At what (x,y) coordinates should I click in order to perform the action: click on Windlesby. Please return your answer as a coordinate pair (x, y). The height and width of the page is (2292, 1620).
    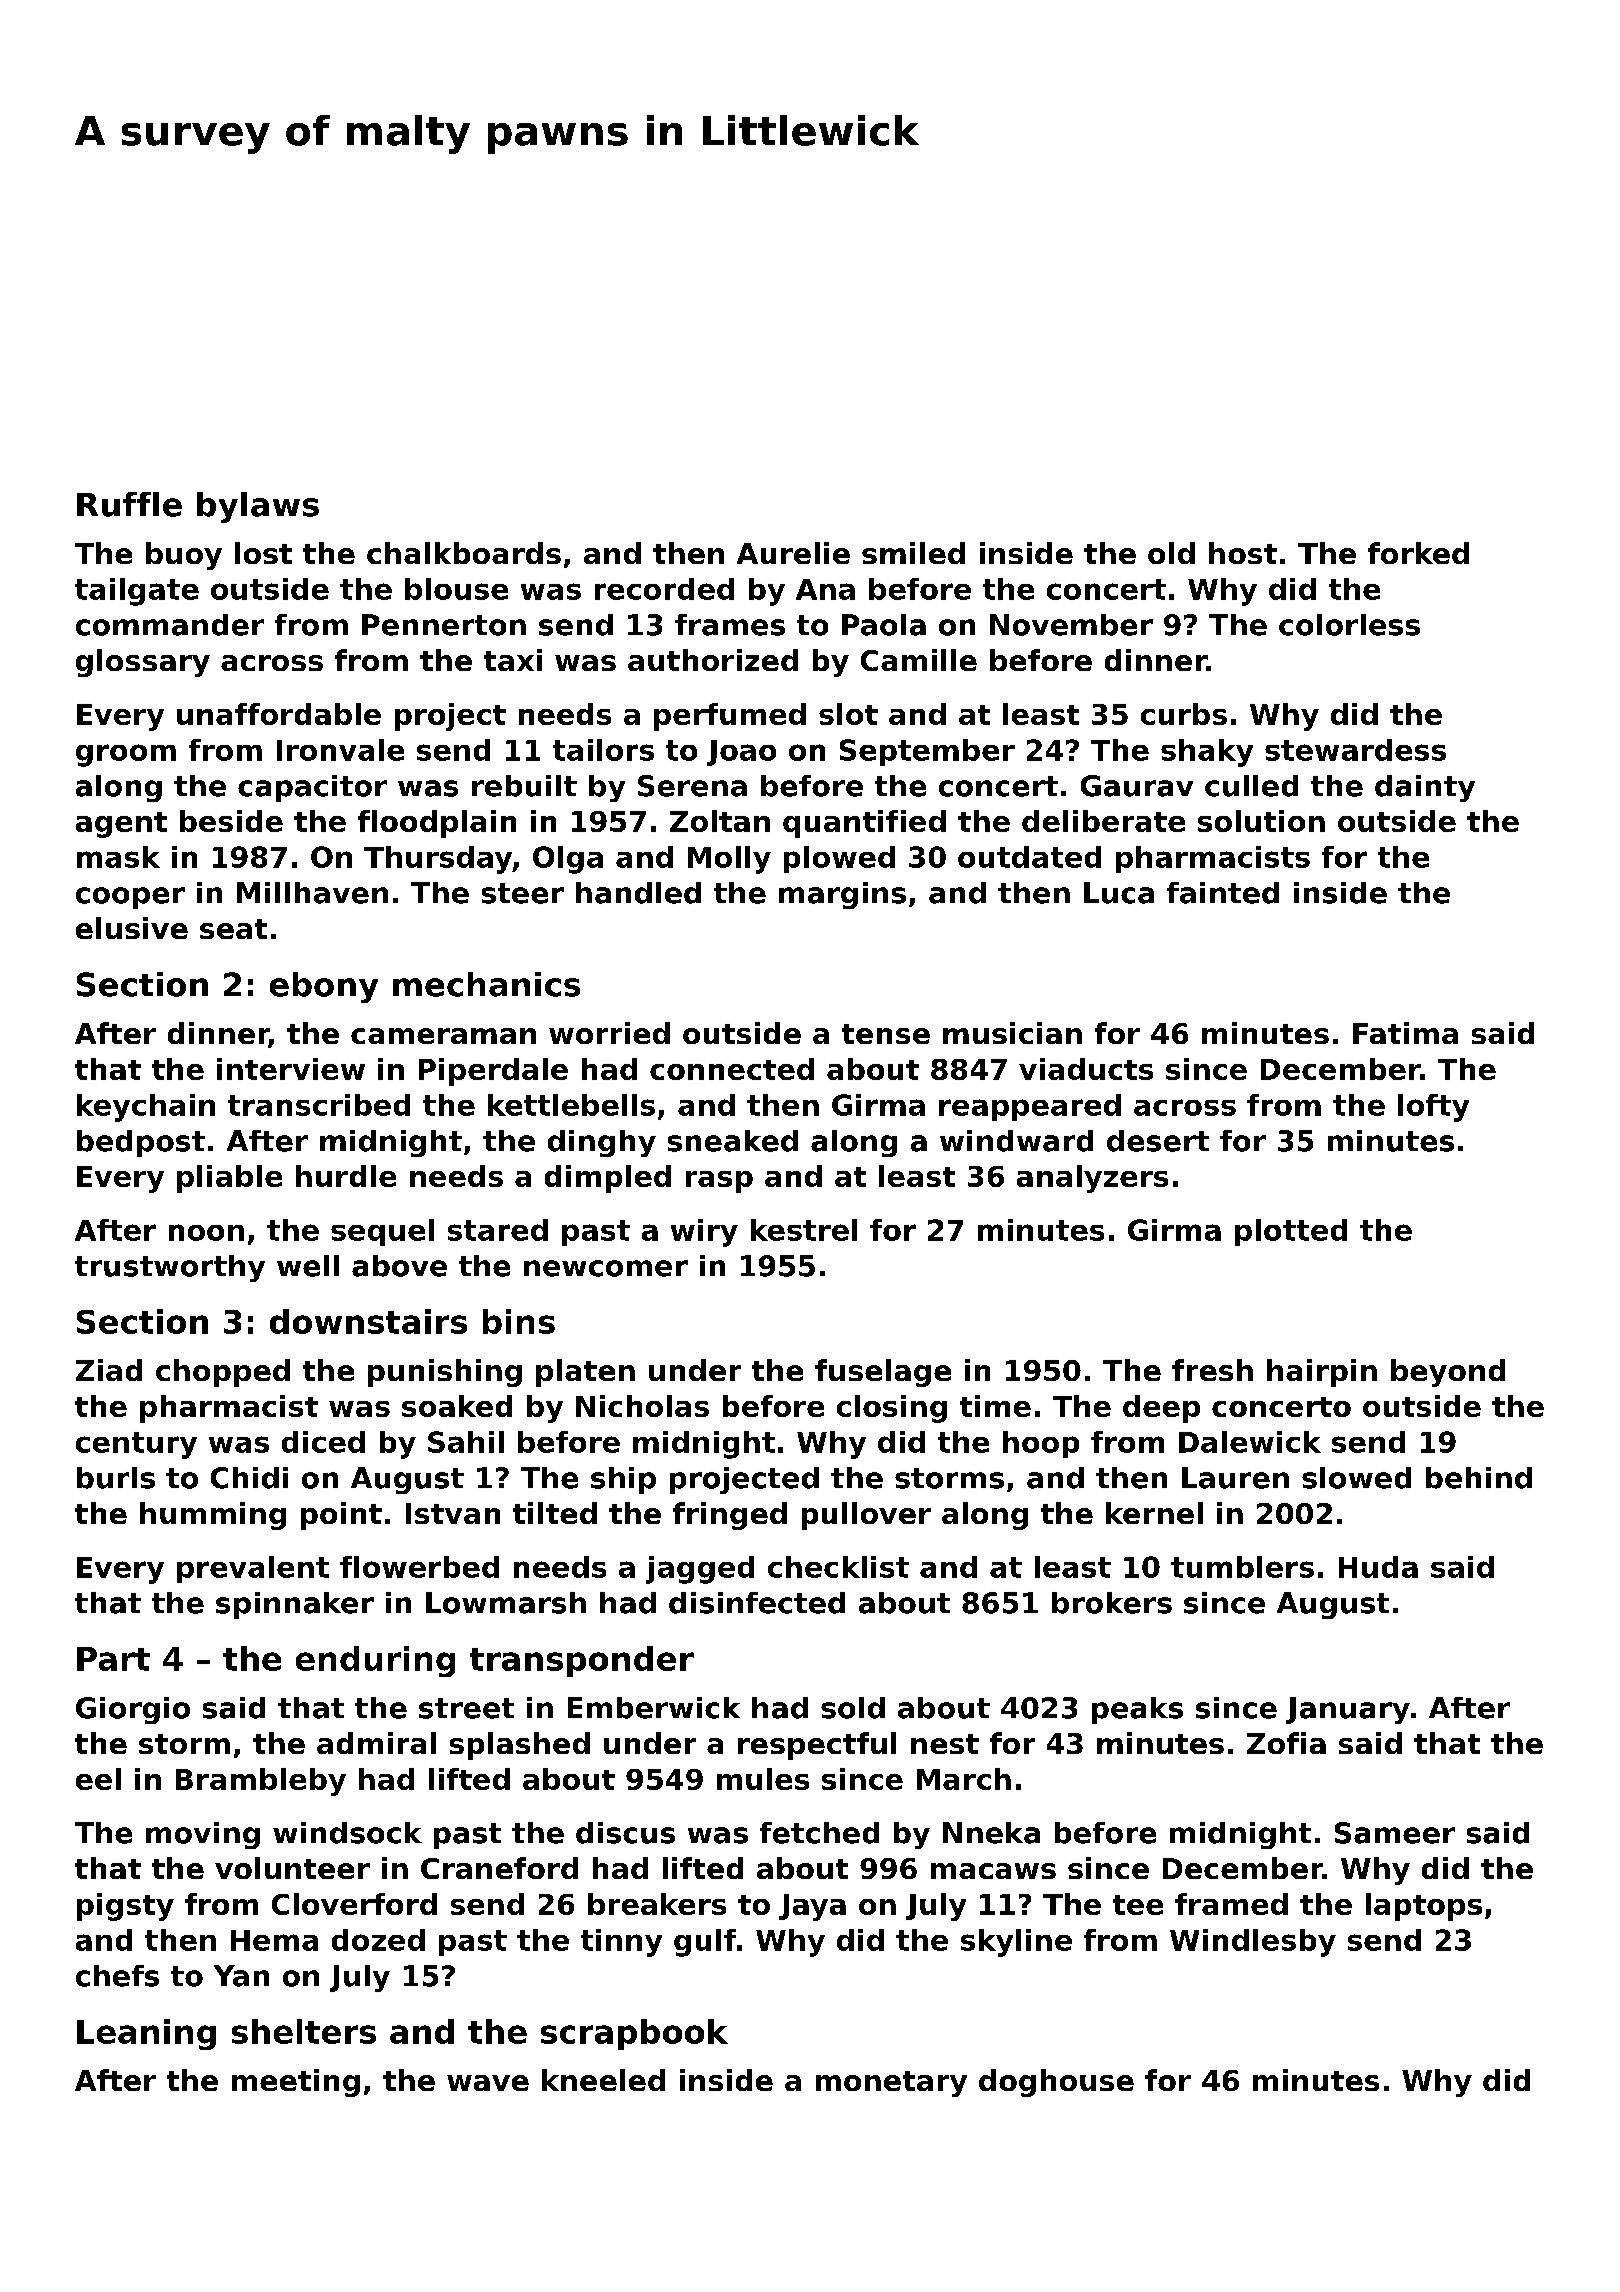
    Looking at the image, I should click on (1253, 1943).
